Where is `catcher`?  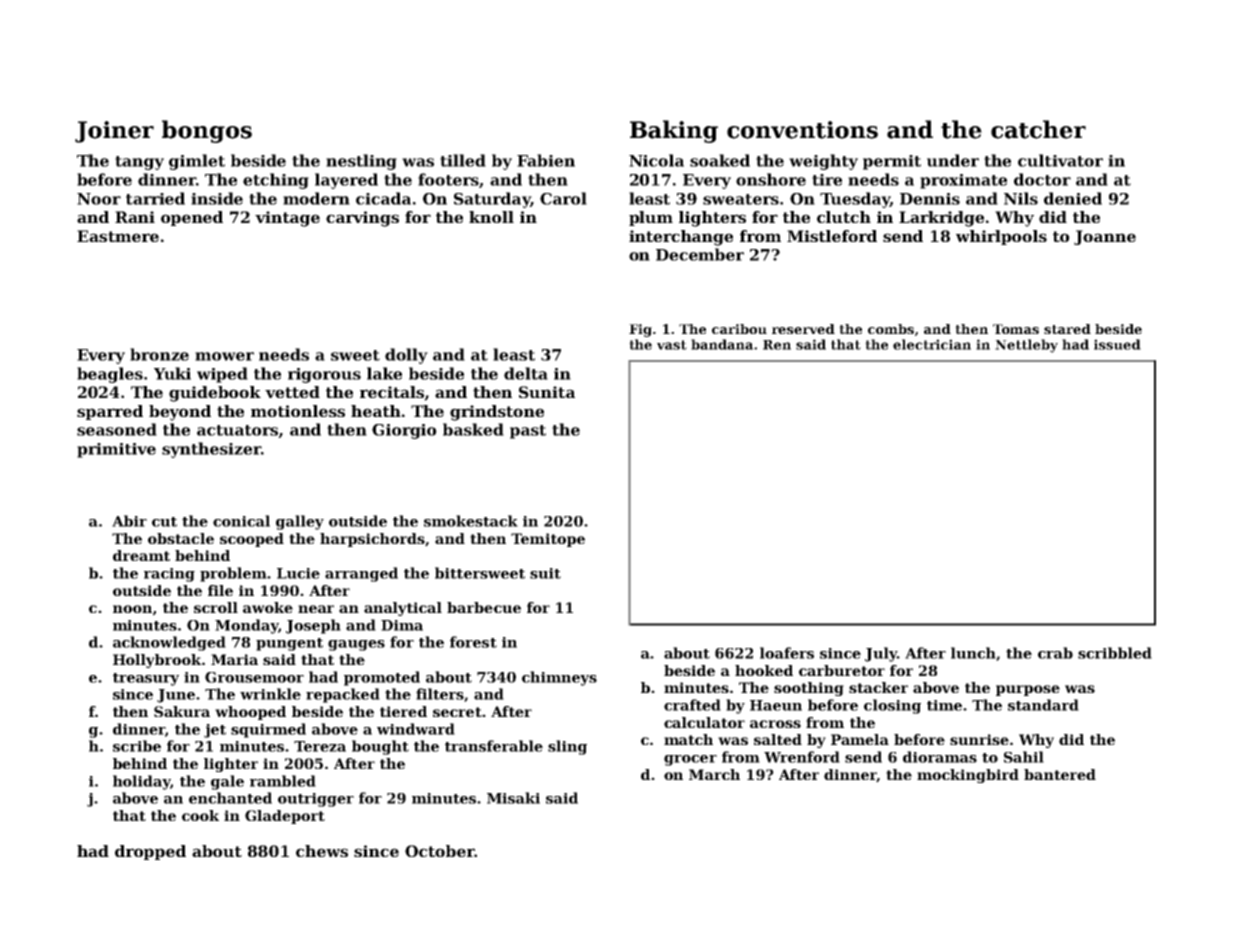 catcher is located at coordinates (1038, 129).
